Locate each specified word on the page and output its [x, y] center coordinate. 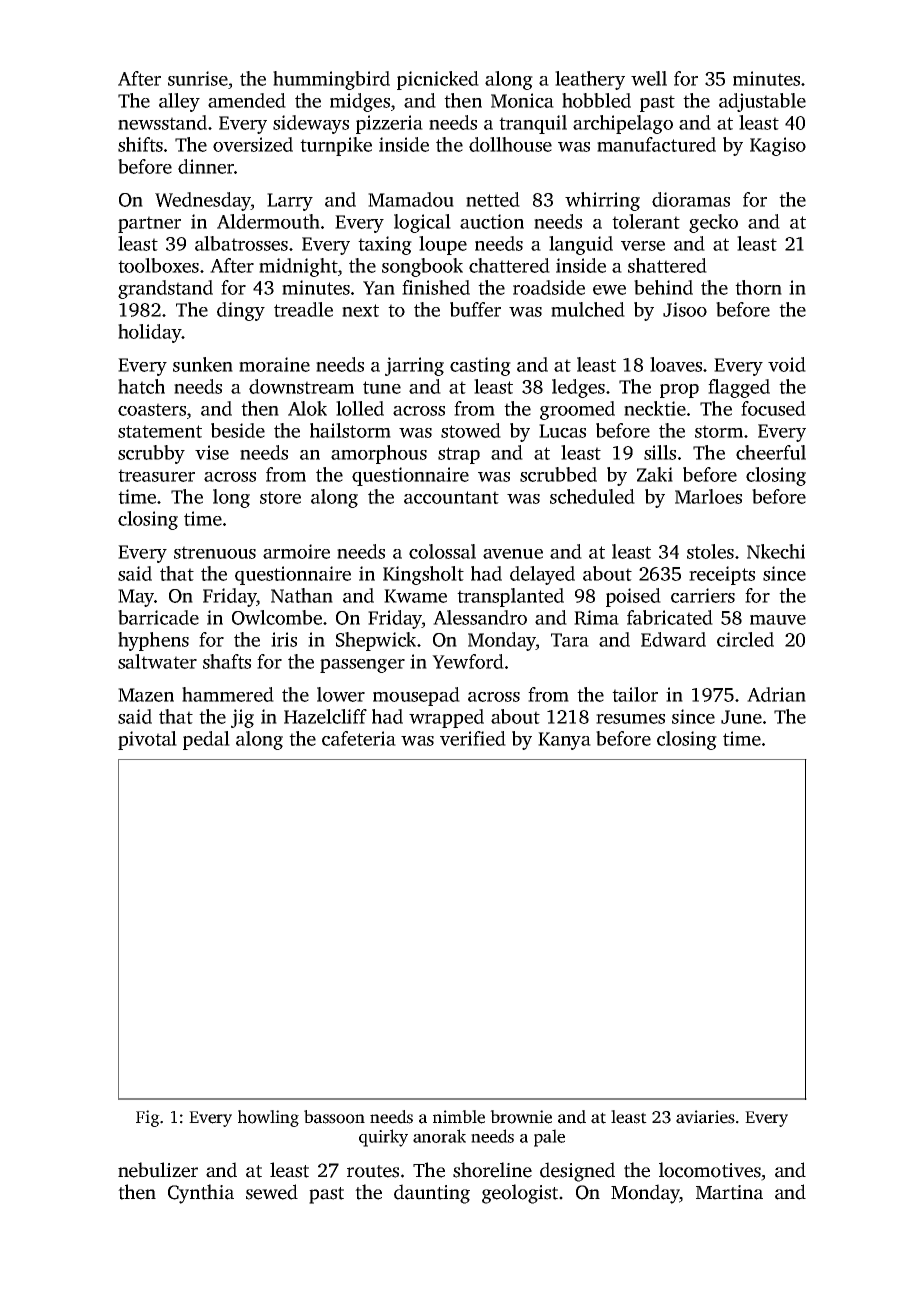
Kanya [564, 741]
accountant [451, 497]
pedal [206, 740]
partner [149, 224]
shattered [667, 265]
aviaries [705, 1117]
